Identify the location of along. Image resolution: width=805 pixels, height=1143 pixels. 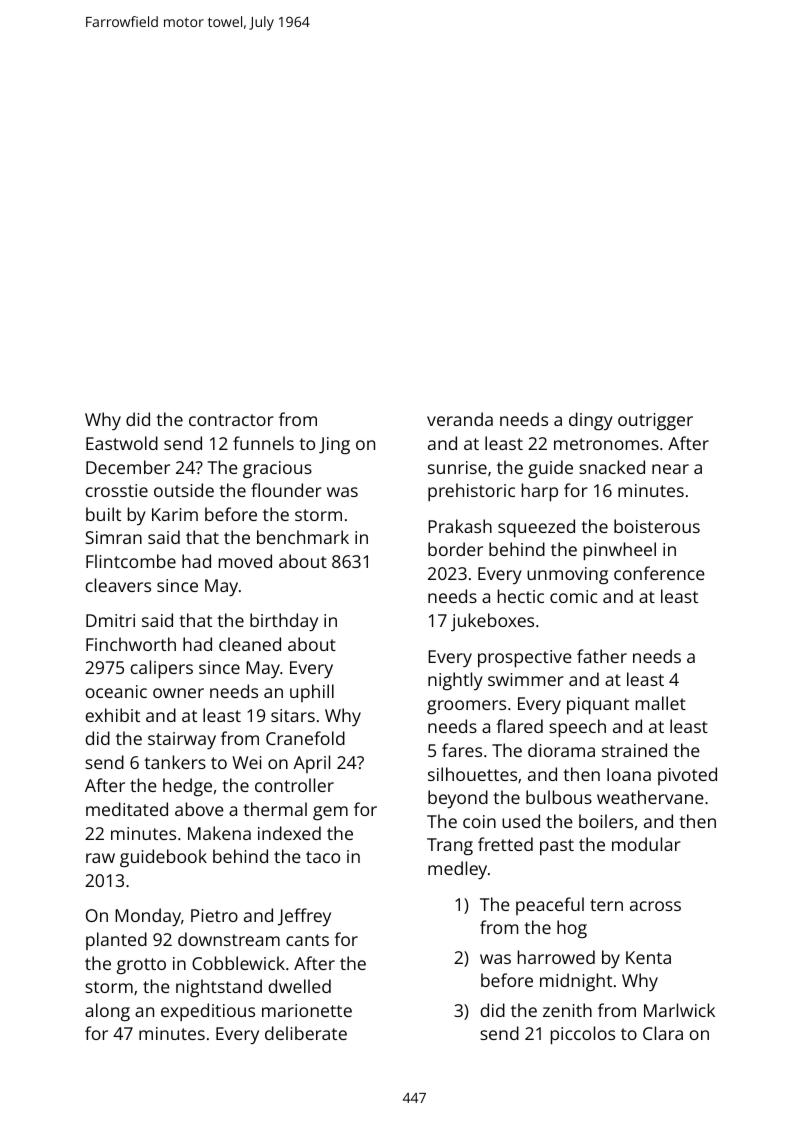
(107, 1012).
